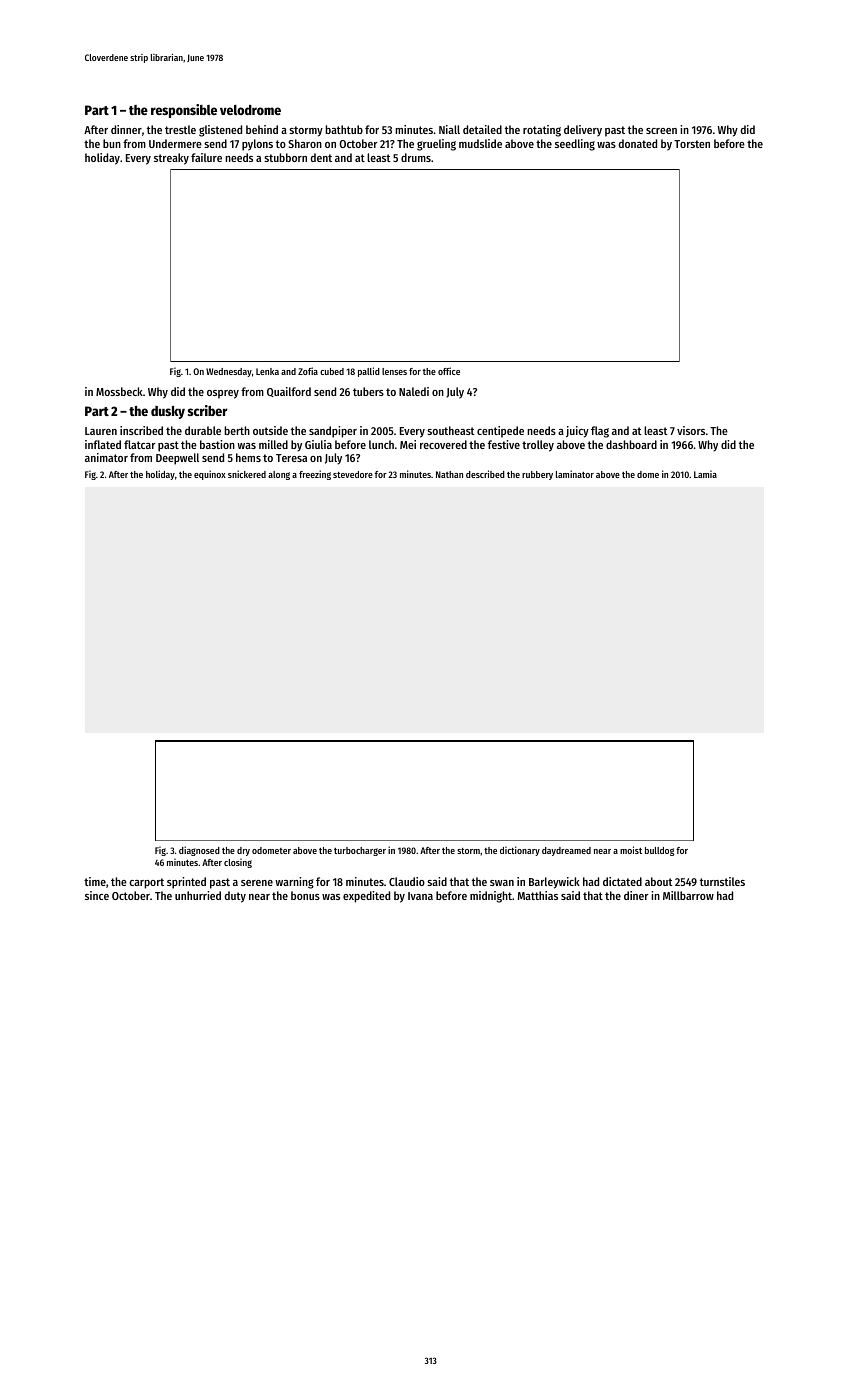  I want to click on time, so click(95, 881).
